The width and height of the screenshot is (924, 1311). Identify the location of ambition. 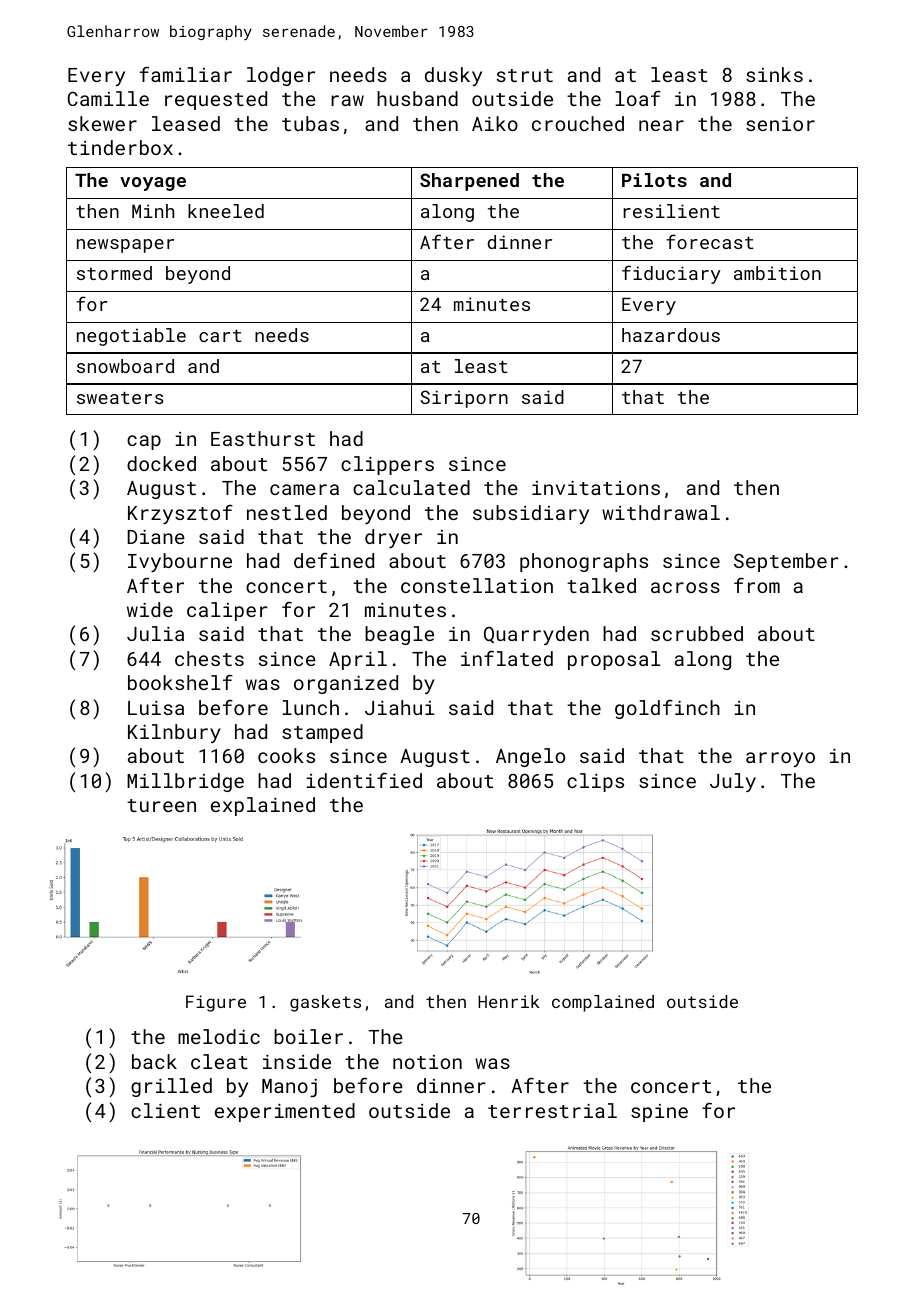
(777, 273).
